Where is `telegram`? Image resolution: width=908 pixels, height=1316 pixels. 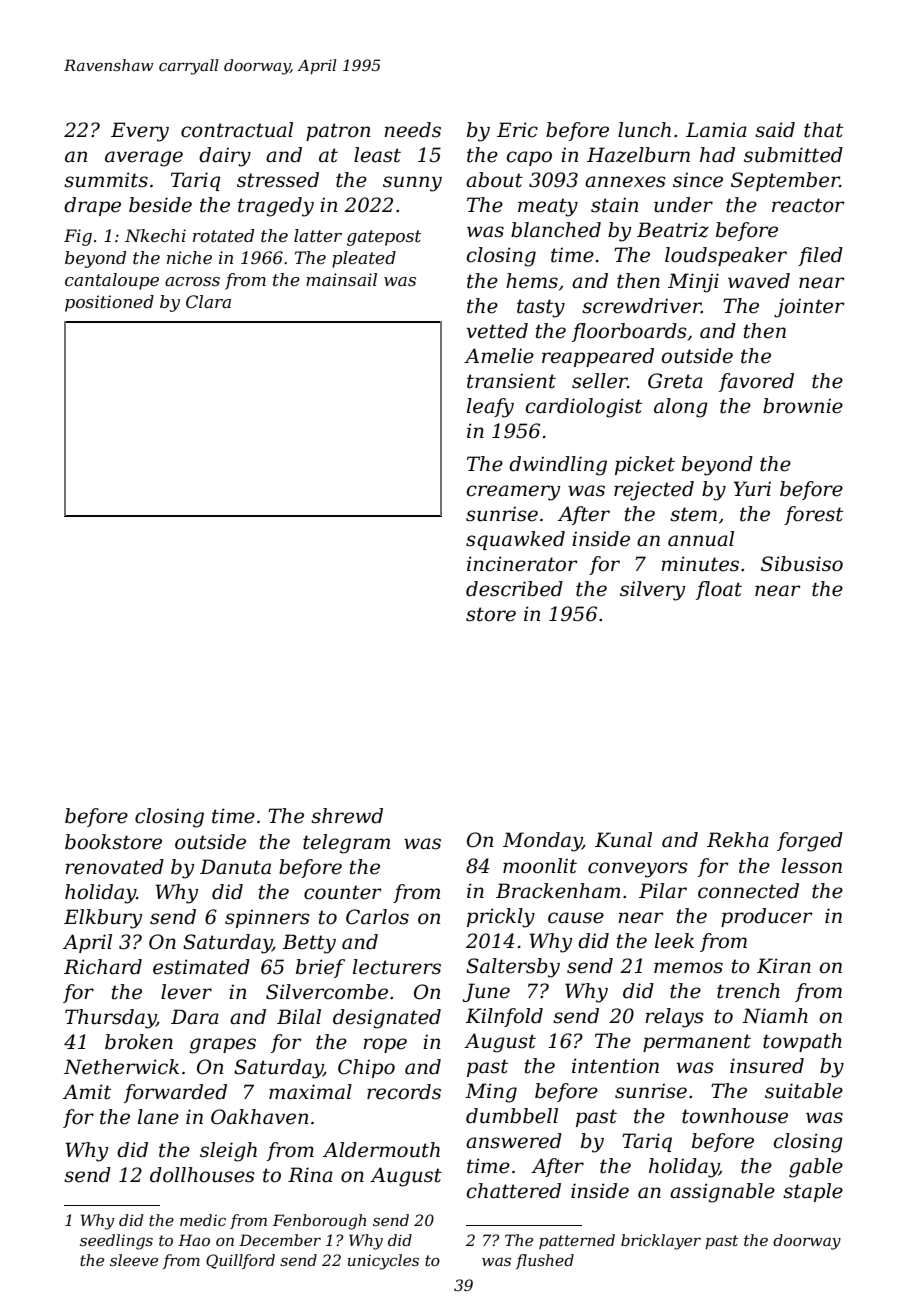
telegram is located at coordinates (346, 844).
